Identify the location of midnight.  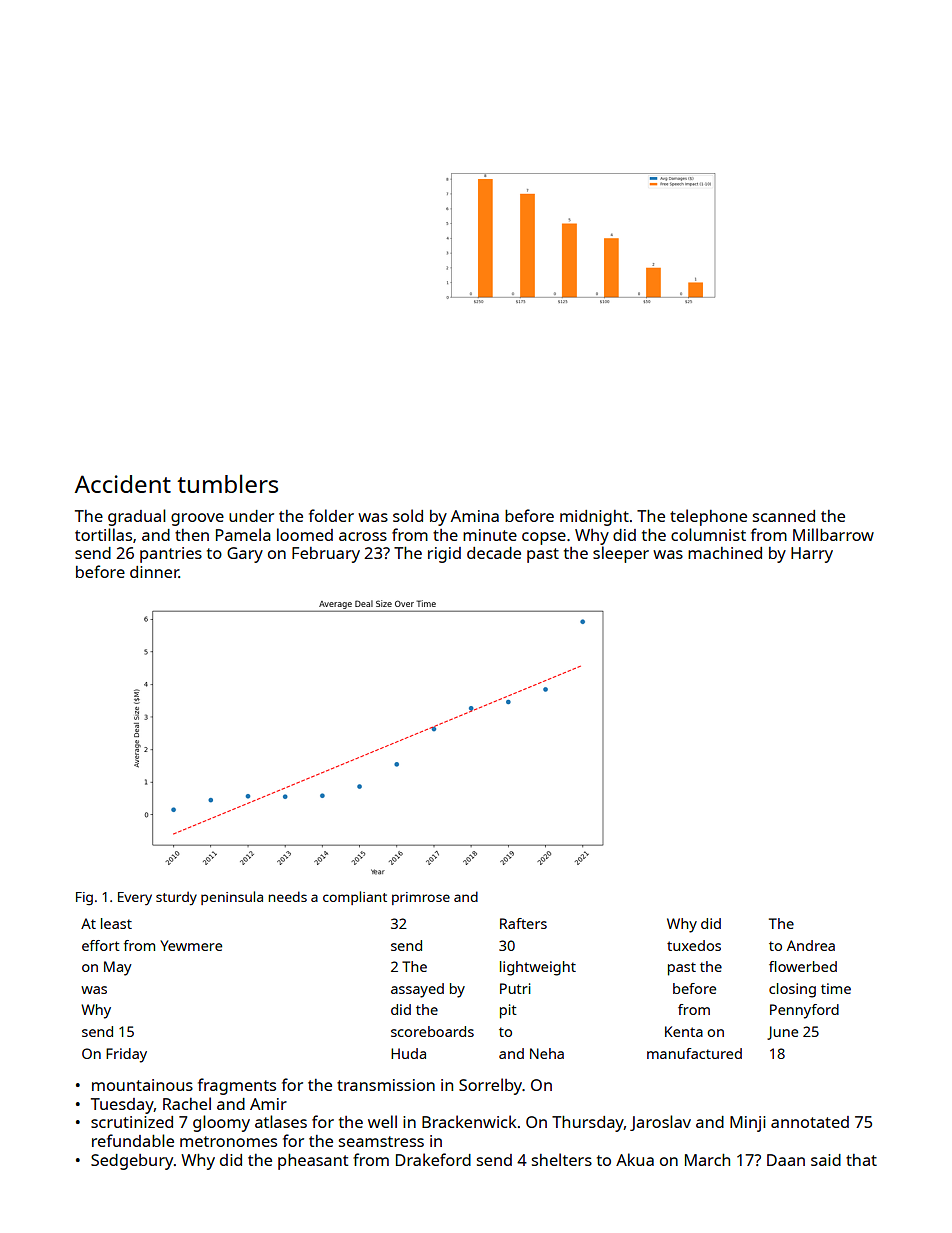
(594, 518).
